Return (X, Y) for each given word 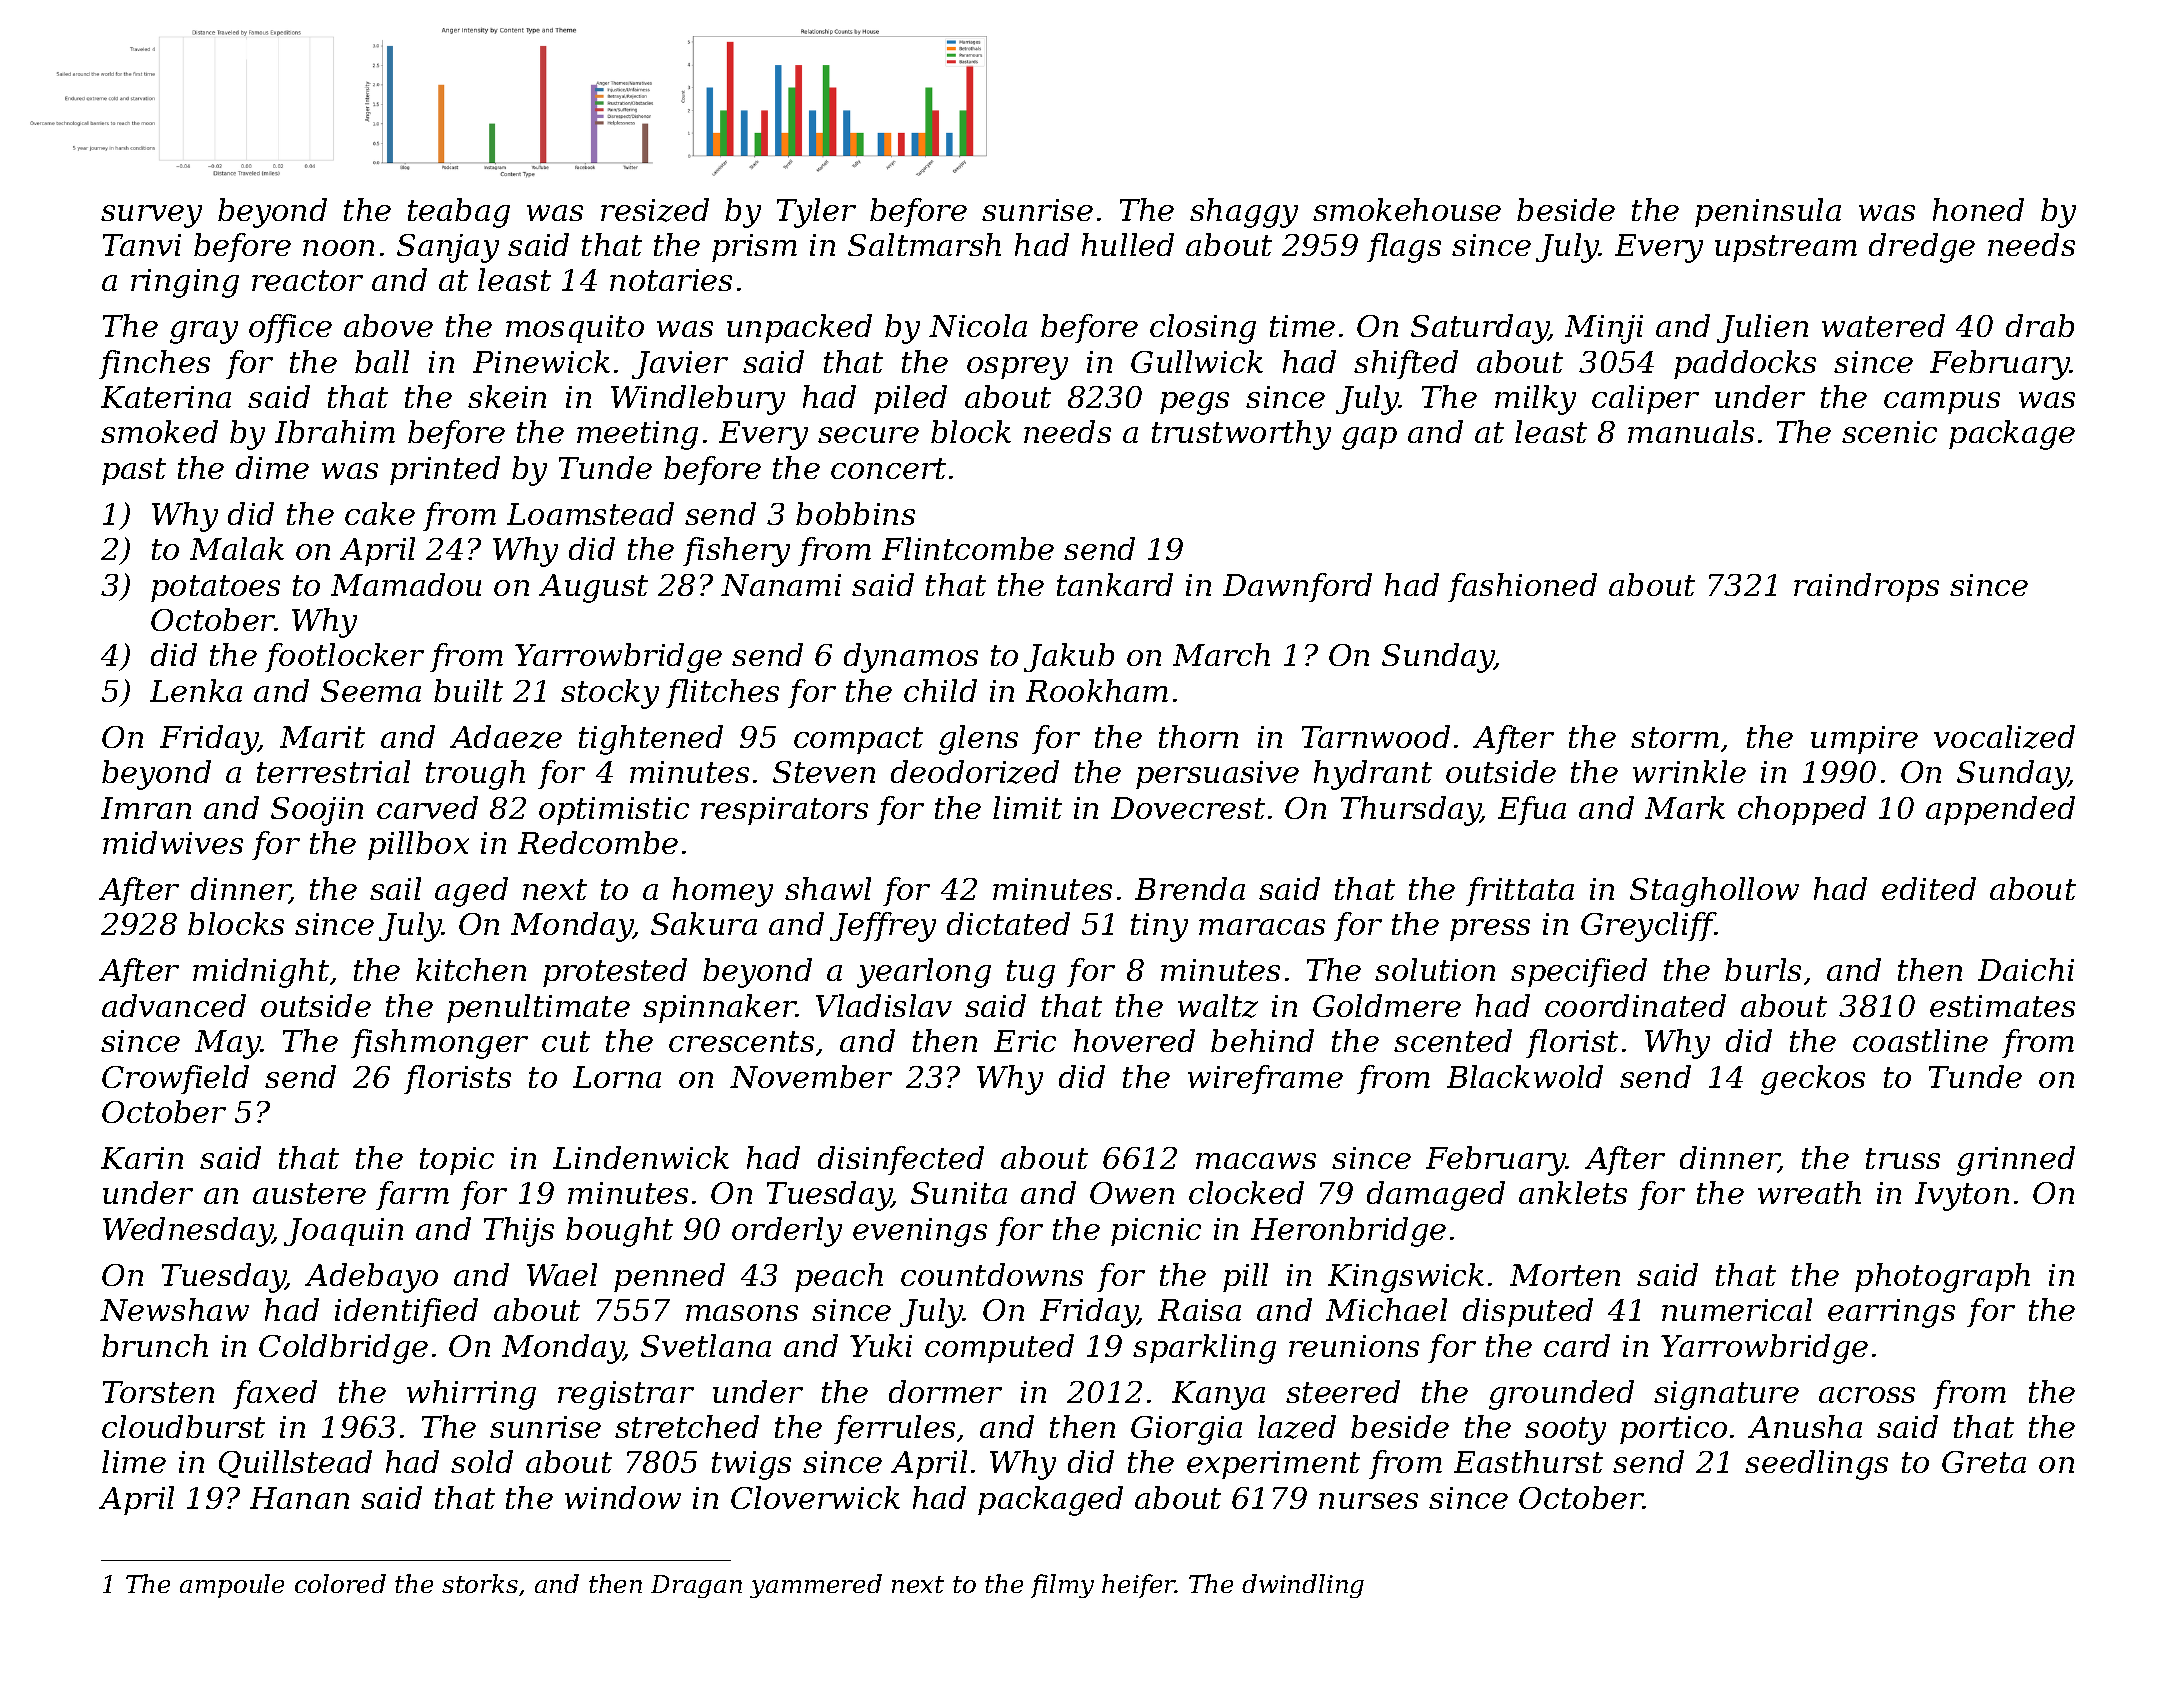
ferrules (894, 1429)
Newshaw (174, 1309)
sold (482, 1461)
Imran (146, 808)
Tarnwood (1376, 736)
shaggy (1244, 213)
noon (338, 248)
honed (1978, 209)
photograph (1942, 1278)
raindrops (1866, 587)
